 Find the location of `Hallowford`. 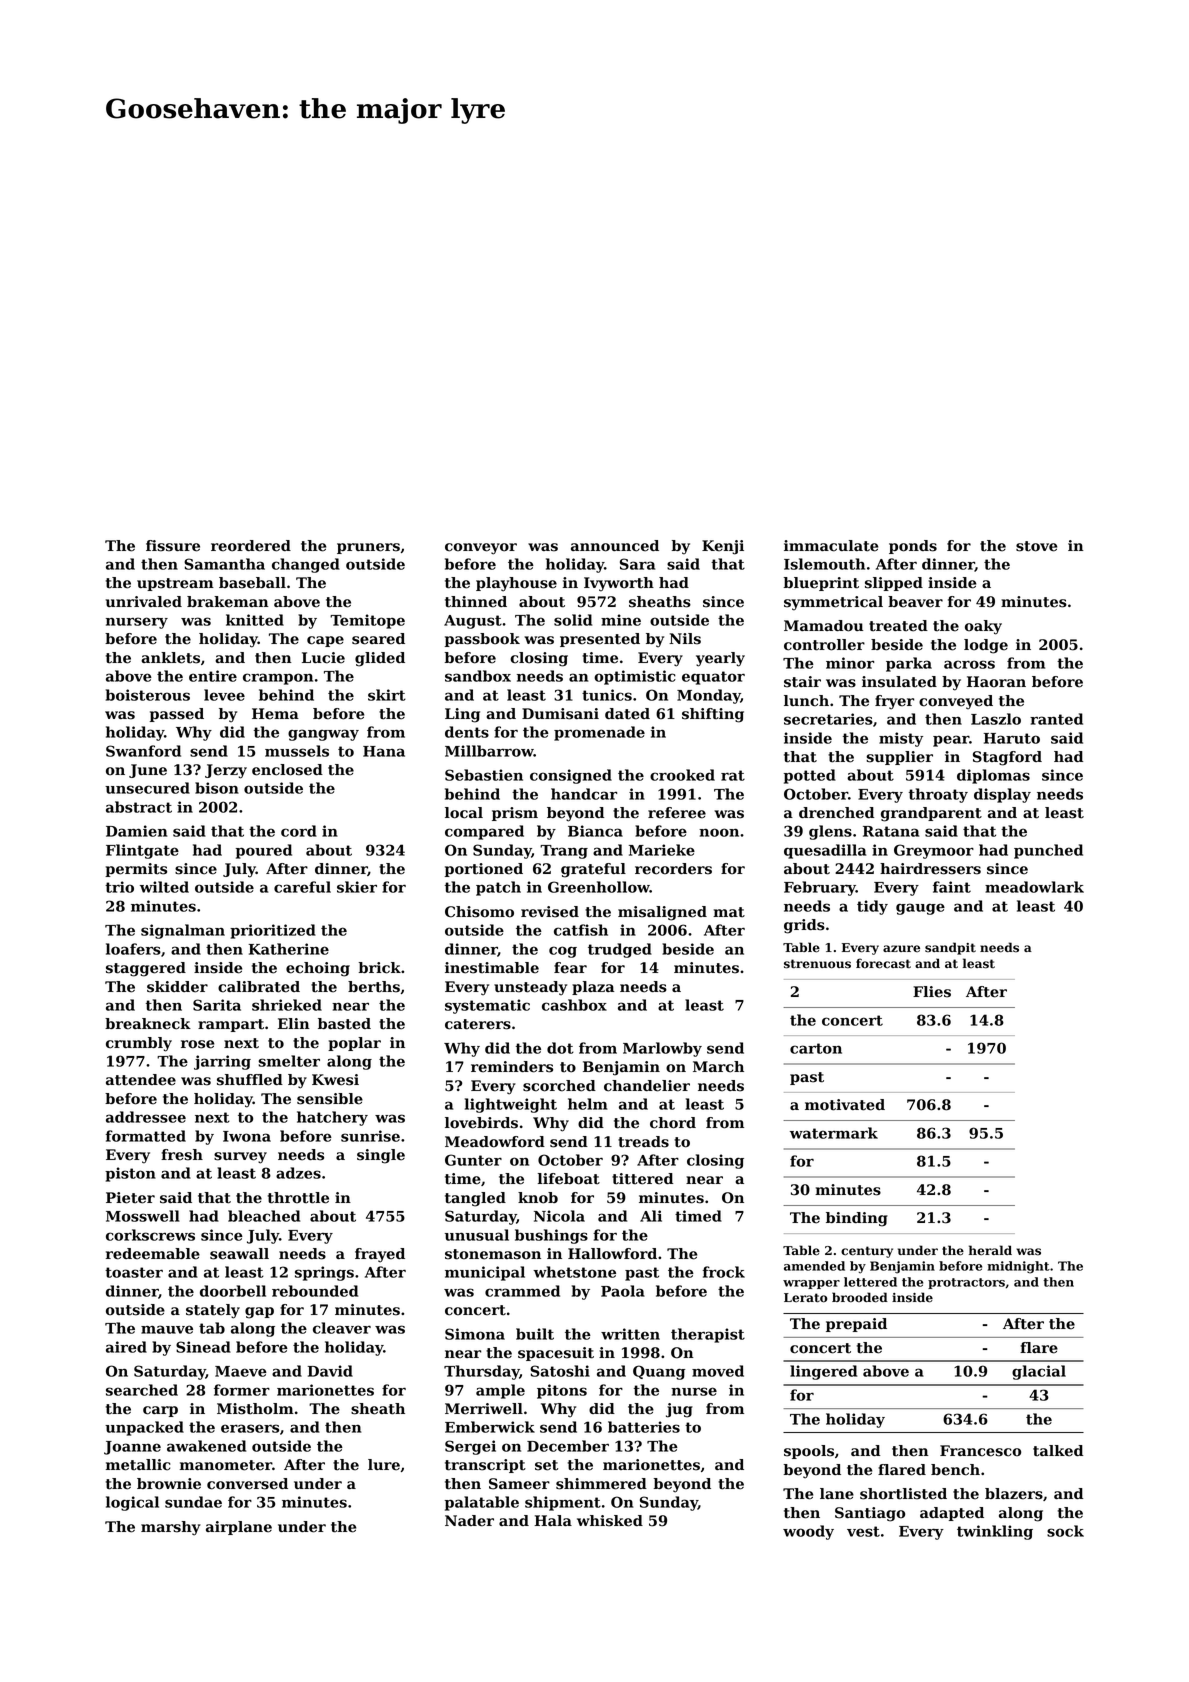

Hallowford is located at coordinates (612, 1254).
